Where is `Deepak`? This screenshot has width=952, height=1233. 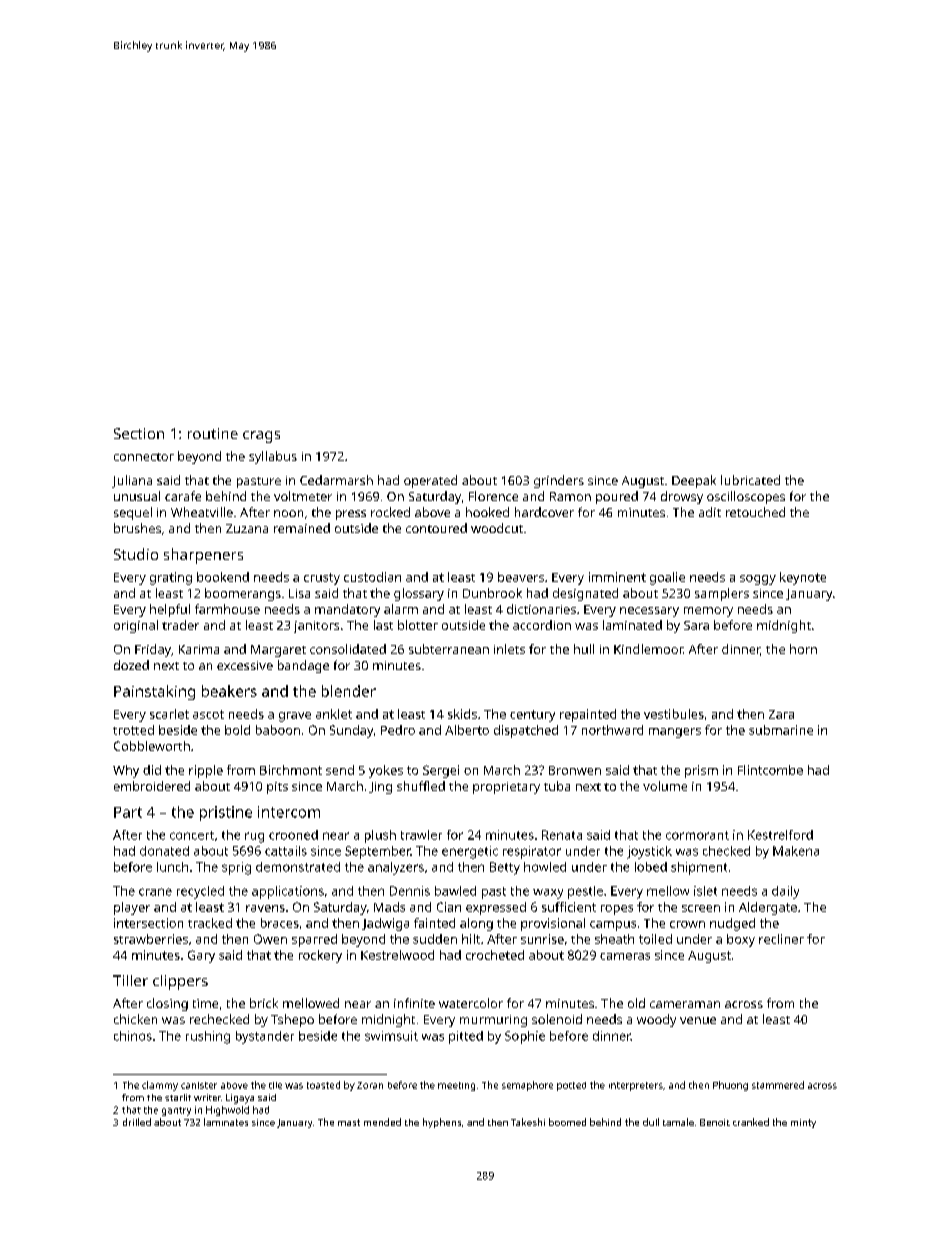 Deepak is located at coordinates (694, 481).
